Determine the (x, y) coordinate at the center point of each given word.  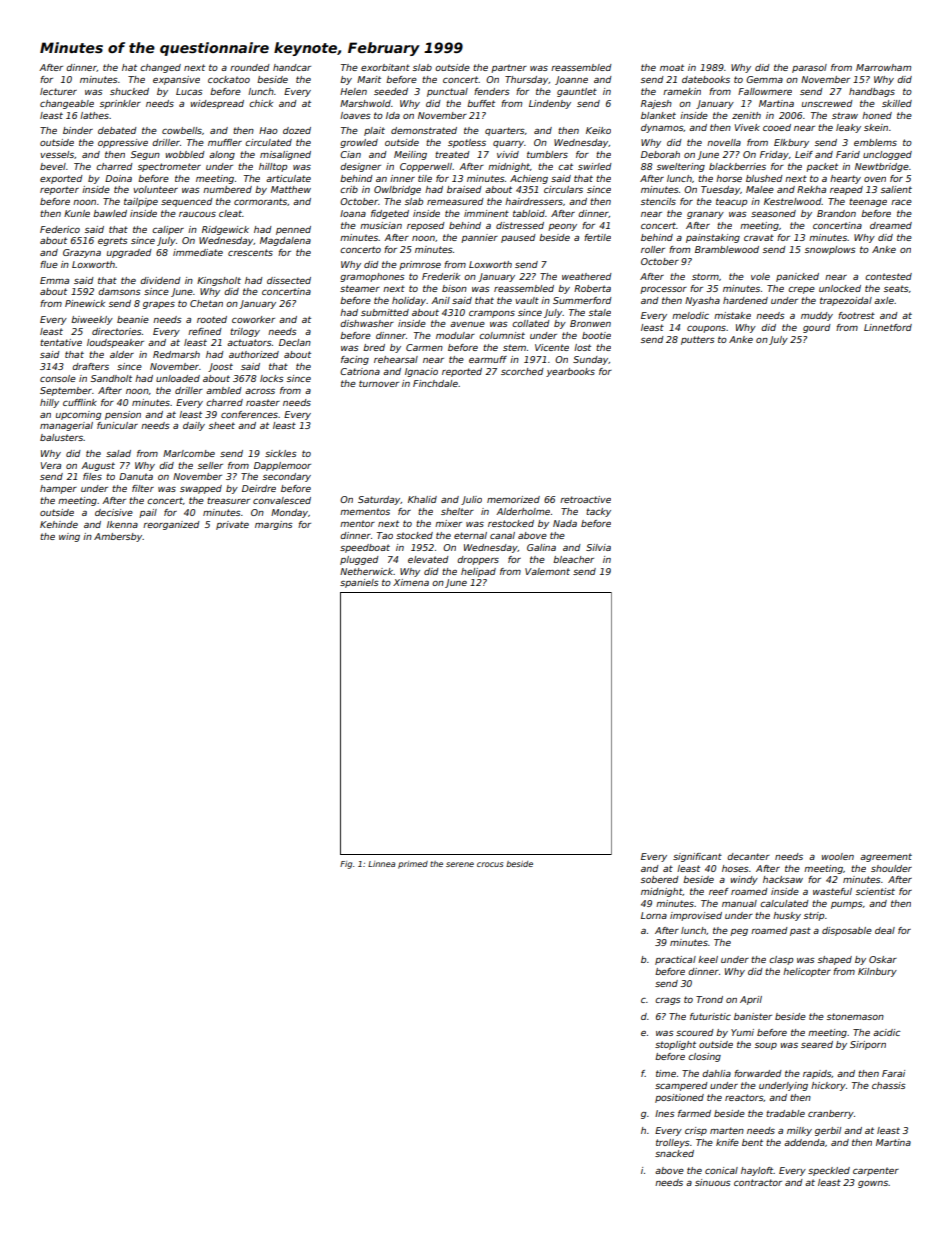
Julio (471, 500)
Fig (346, 865)
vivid (508, 154)
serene (460, 864)
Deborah (660, 154)
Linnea (381, 864)
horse (729, 178)
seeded (391, 91)
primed (413, 865)
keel (708, 959)
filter (143, 488)
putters (697, 340)
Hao (268, 130)
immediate (198, 252)
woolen (837, 856)
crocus (490, 864)
